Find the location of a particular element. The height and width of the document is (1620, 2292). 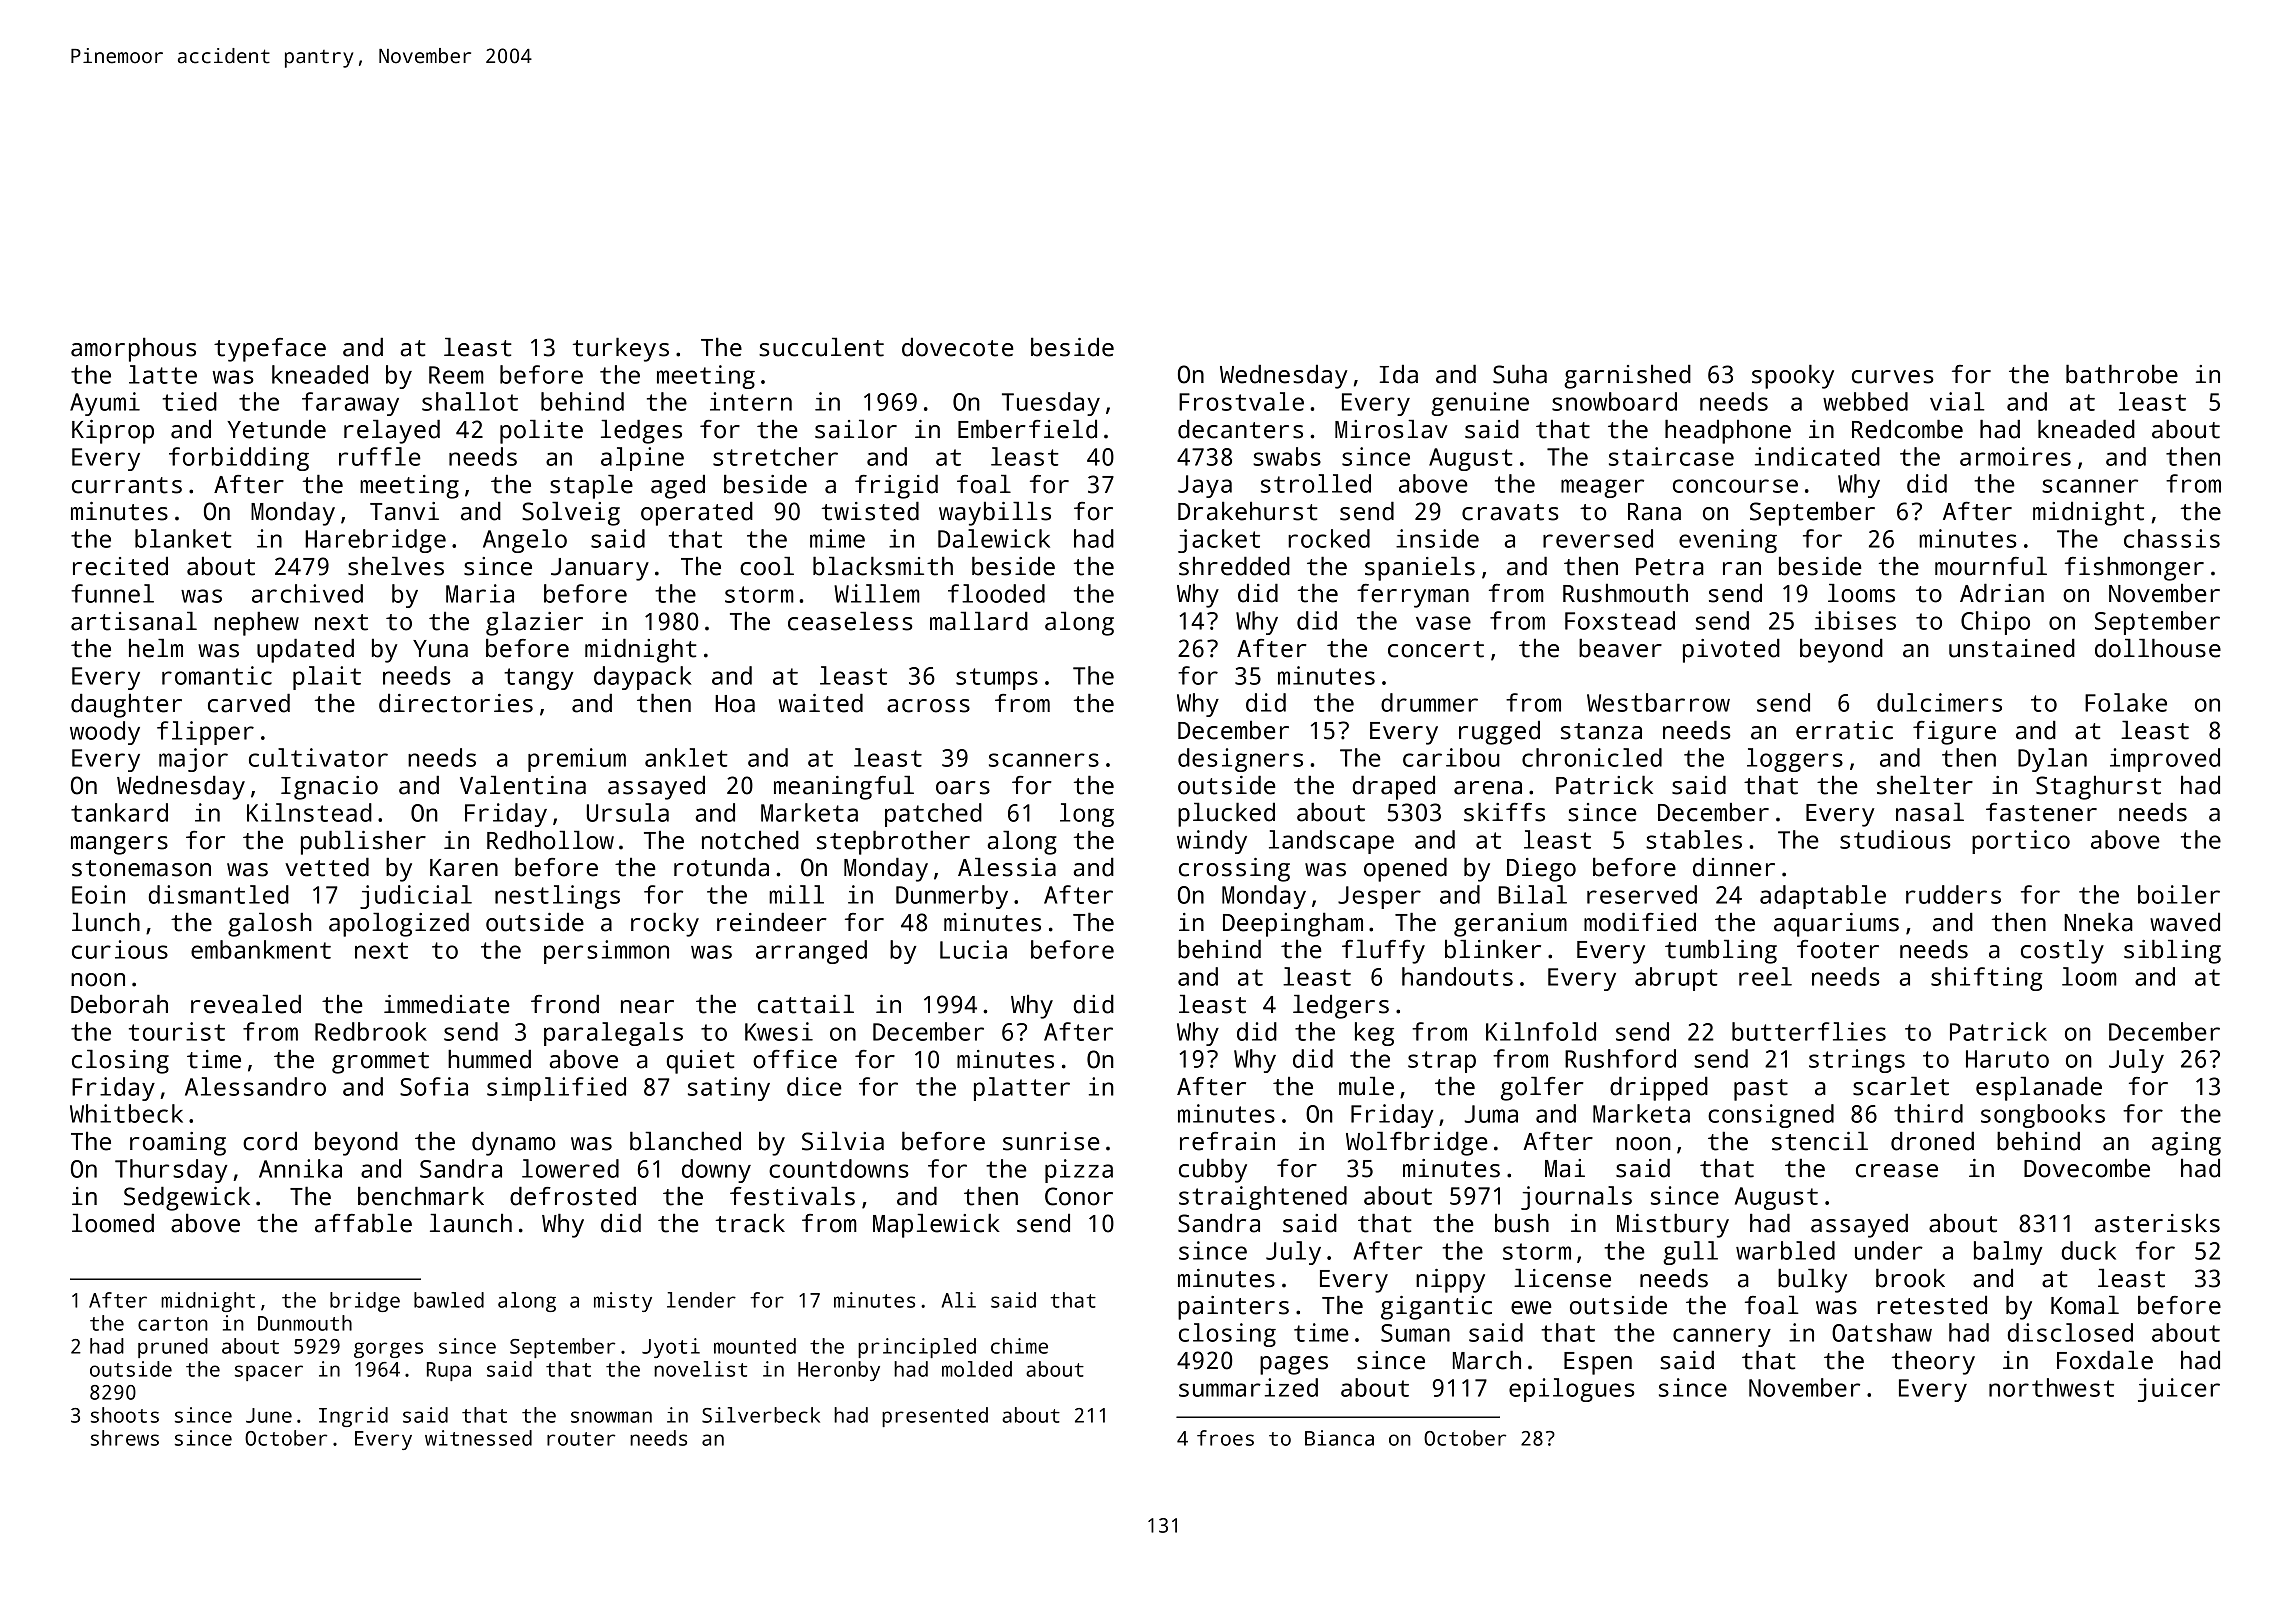

arranged is located at coordinates (811, 952).
